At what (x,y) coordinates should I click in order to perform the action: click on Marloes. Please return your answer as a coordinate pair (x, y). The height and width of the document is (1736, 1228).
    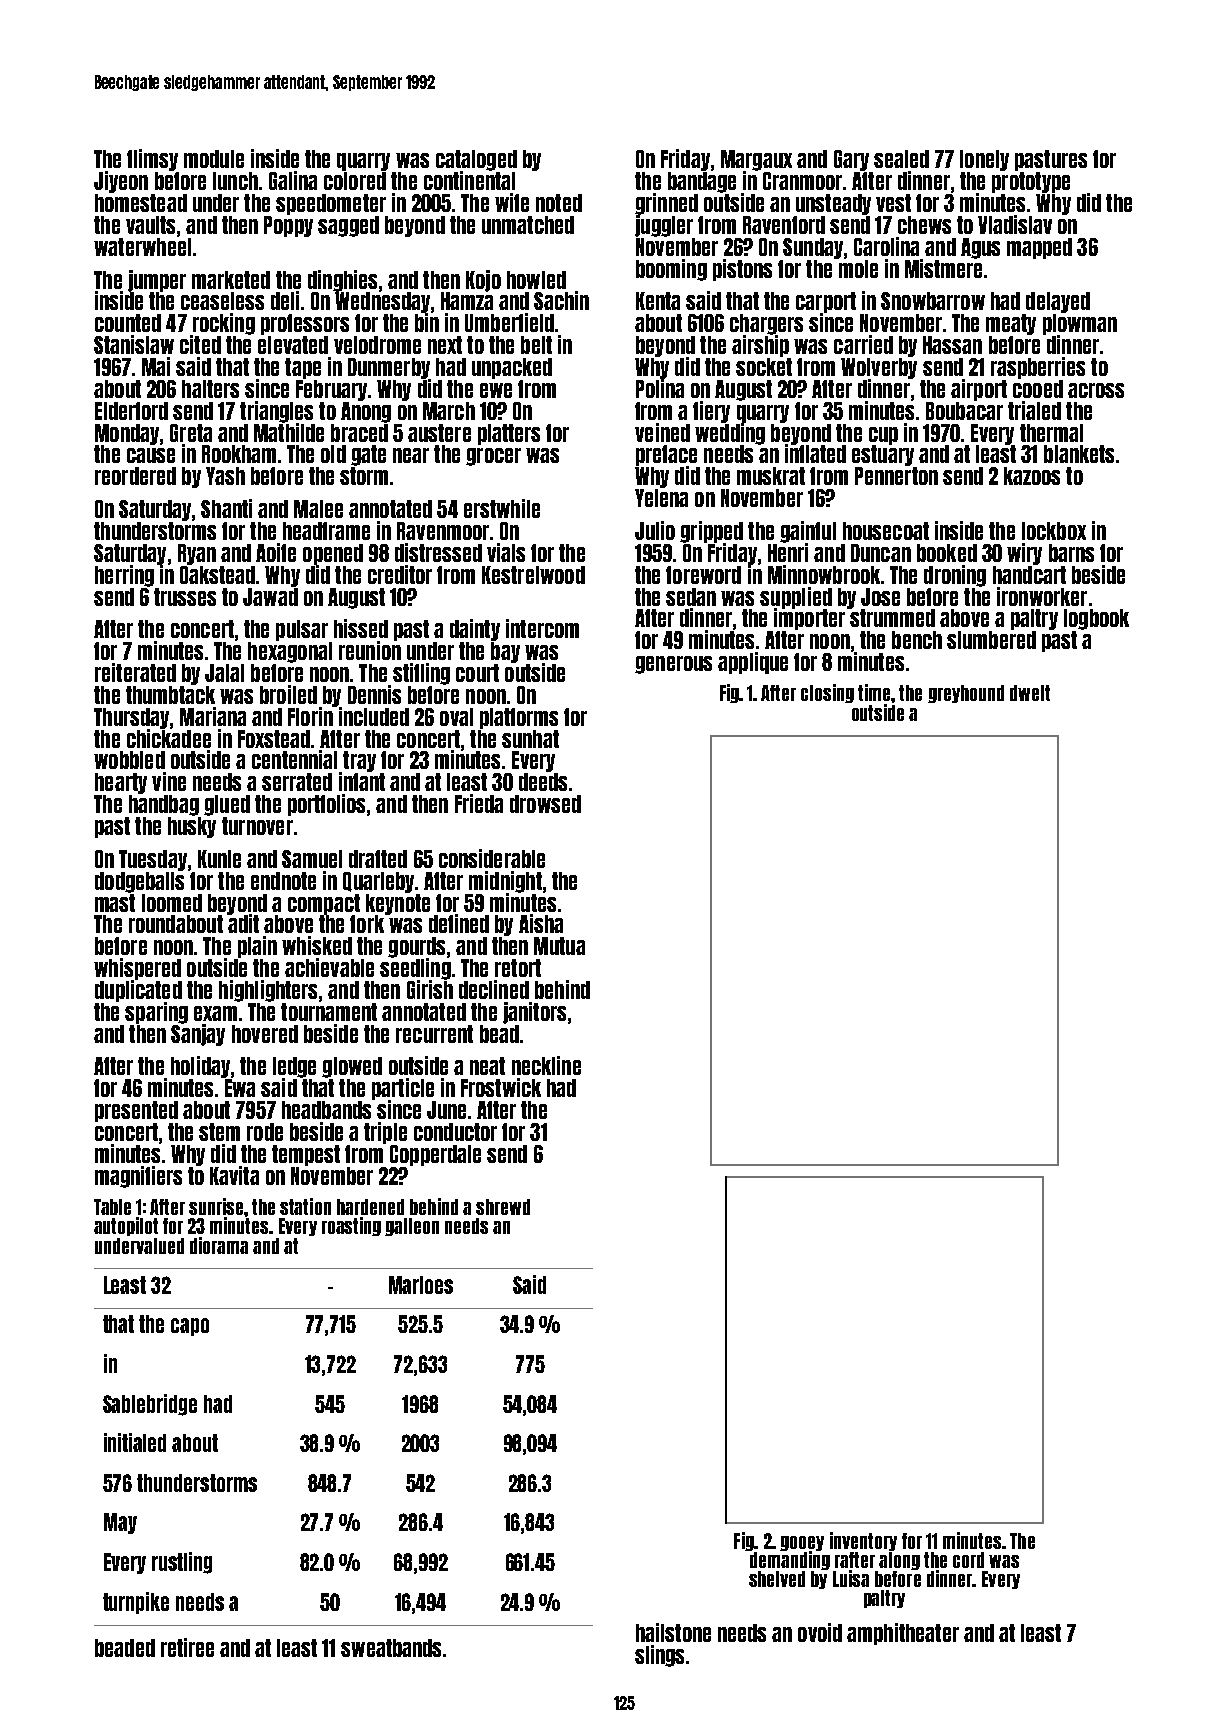
    Looking at the image, I should click on (421, 1285).
